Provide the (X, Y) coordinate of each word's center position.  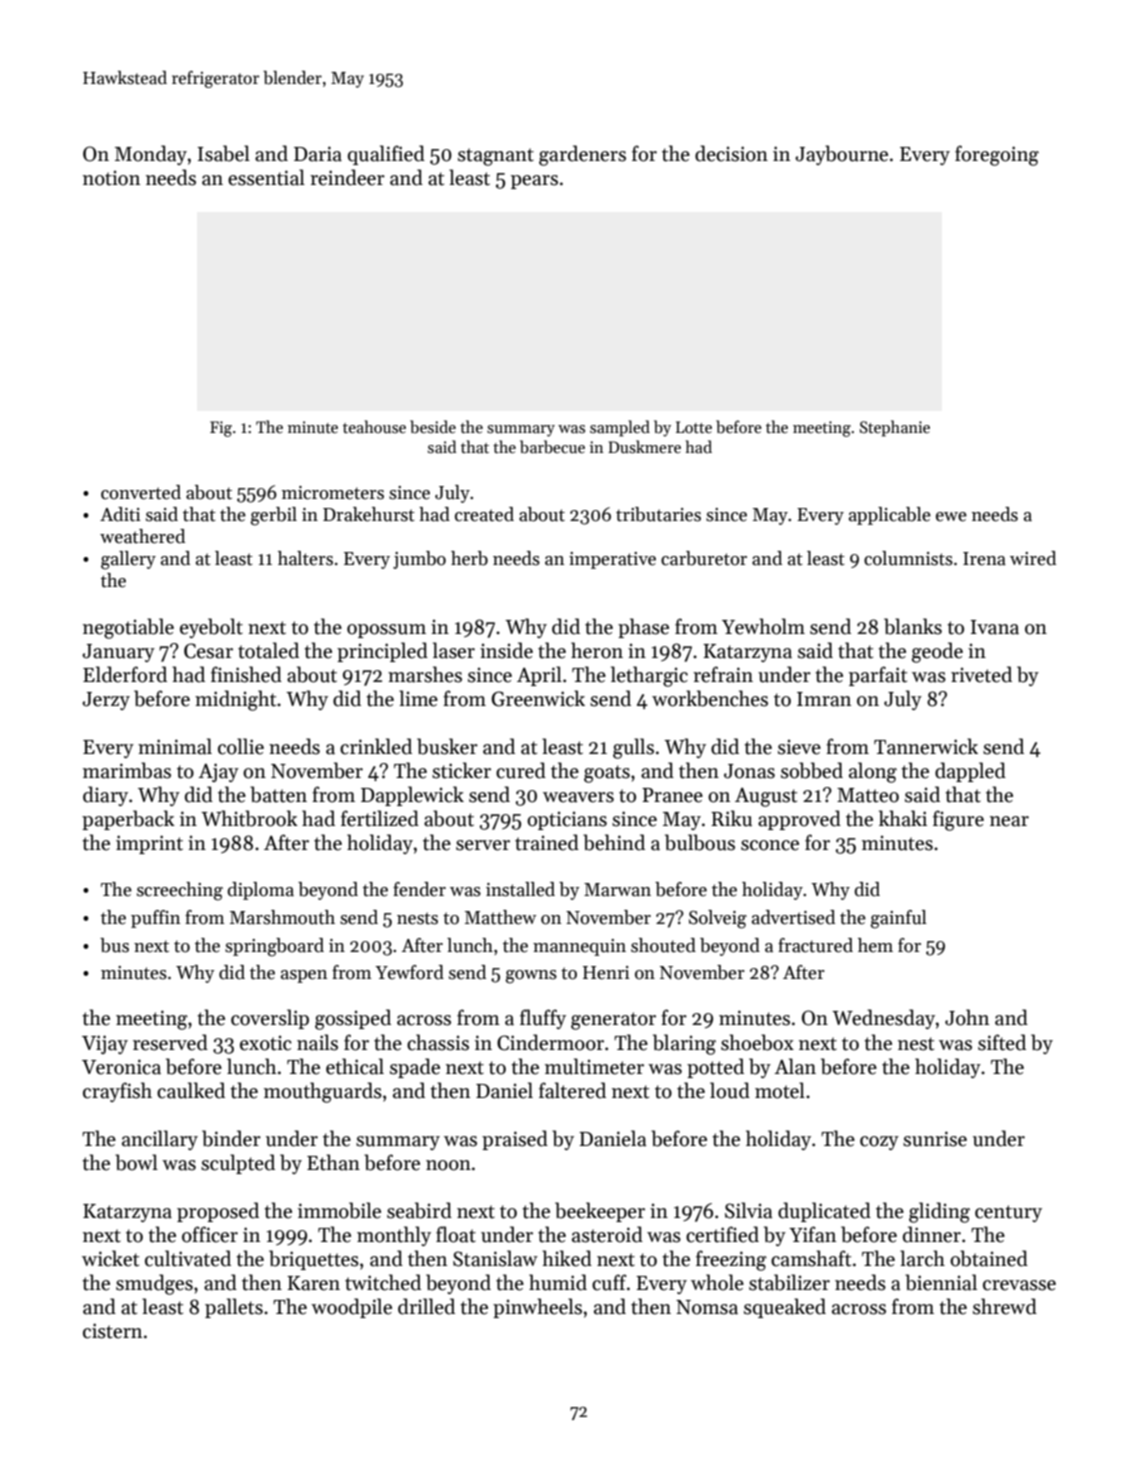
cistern (112, 1331)
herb (469, 558)
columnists (908, 558)
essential (266, 177)
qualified (386, 155)
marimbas (127, 770)
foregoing (997, 155)
